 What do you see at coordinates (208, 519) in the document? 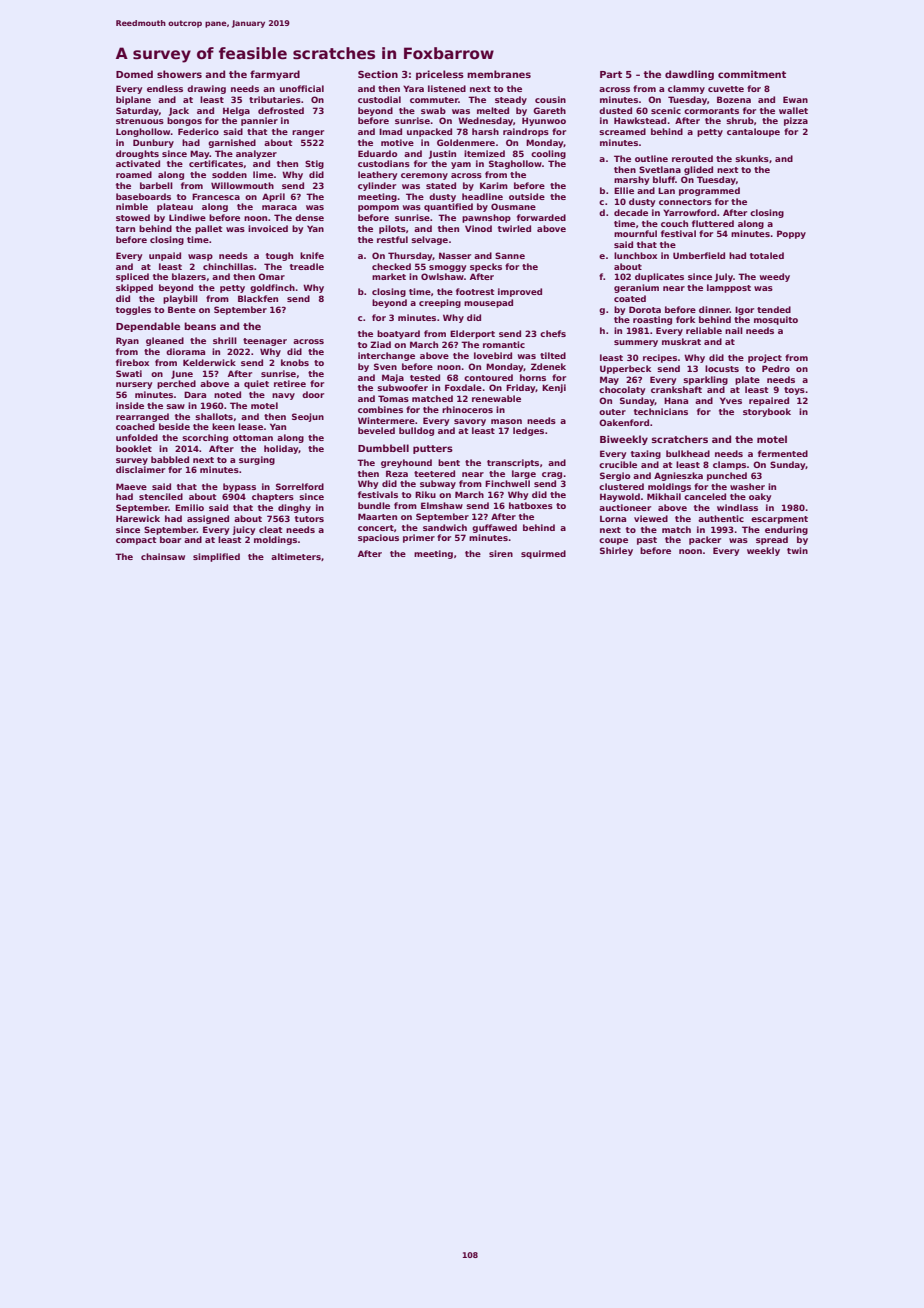
I see `assigned` at bounding box center [208, 519].
